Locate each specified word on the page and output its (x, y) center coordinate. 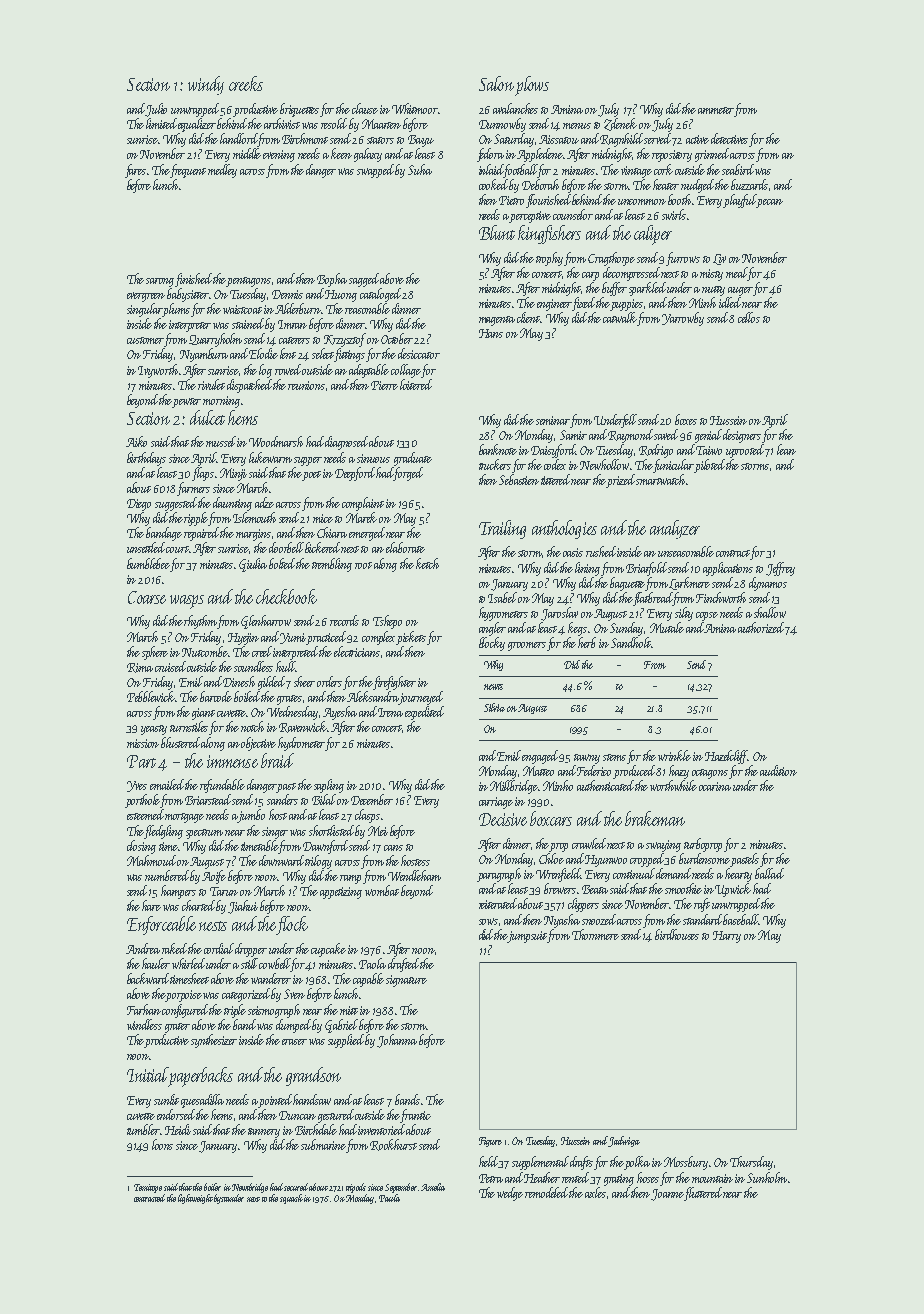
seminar (553, 420)
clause (365, 108)
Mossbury (686, 1163)
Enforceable (161, 925)
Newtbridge (250, 1188)
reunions (306, 385)
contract (733, 553)
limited (161, 123)
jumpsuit (528, 937)
